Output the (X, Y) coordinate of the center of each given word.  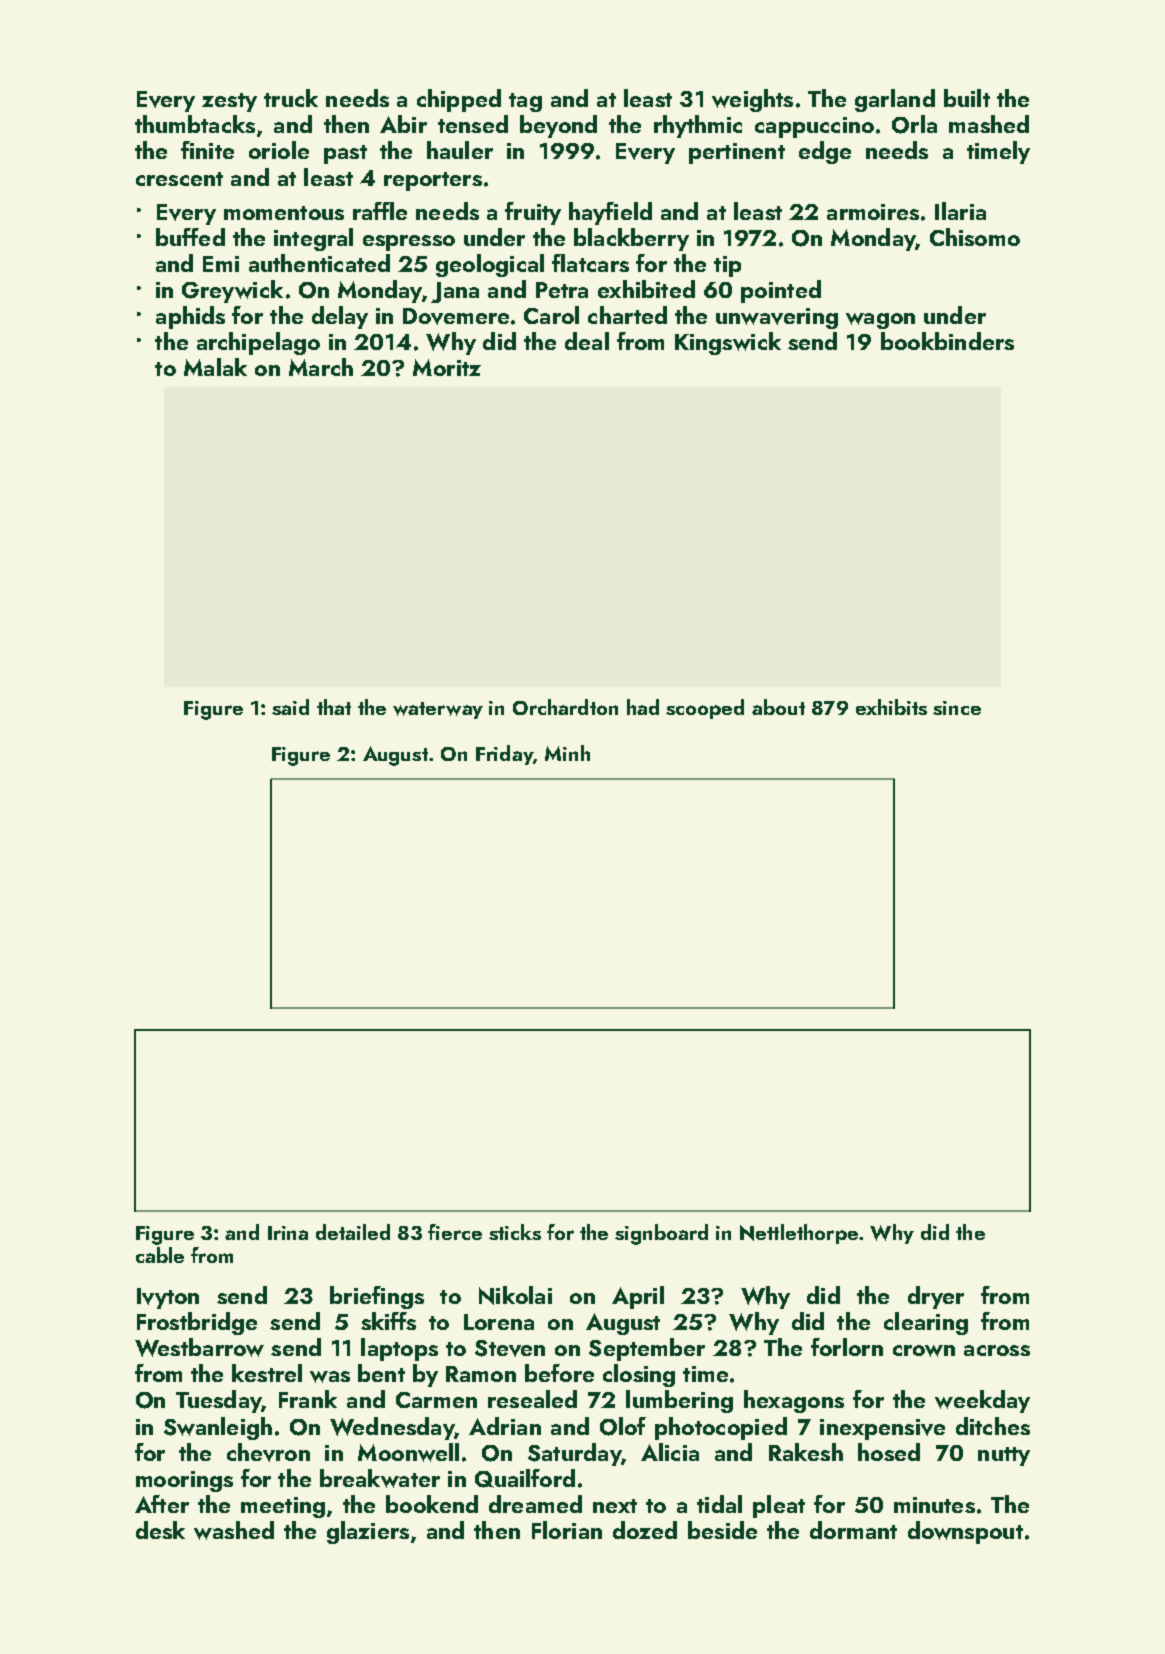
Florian (567, 1530)
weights (752, 100)
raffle (380, 211)
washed (234, 1530)
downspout (965, 1532)
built (967, 98)
